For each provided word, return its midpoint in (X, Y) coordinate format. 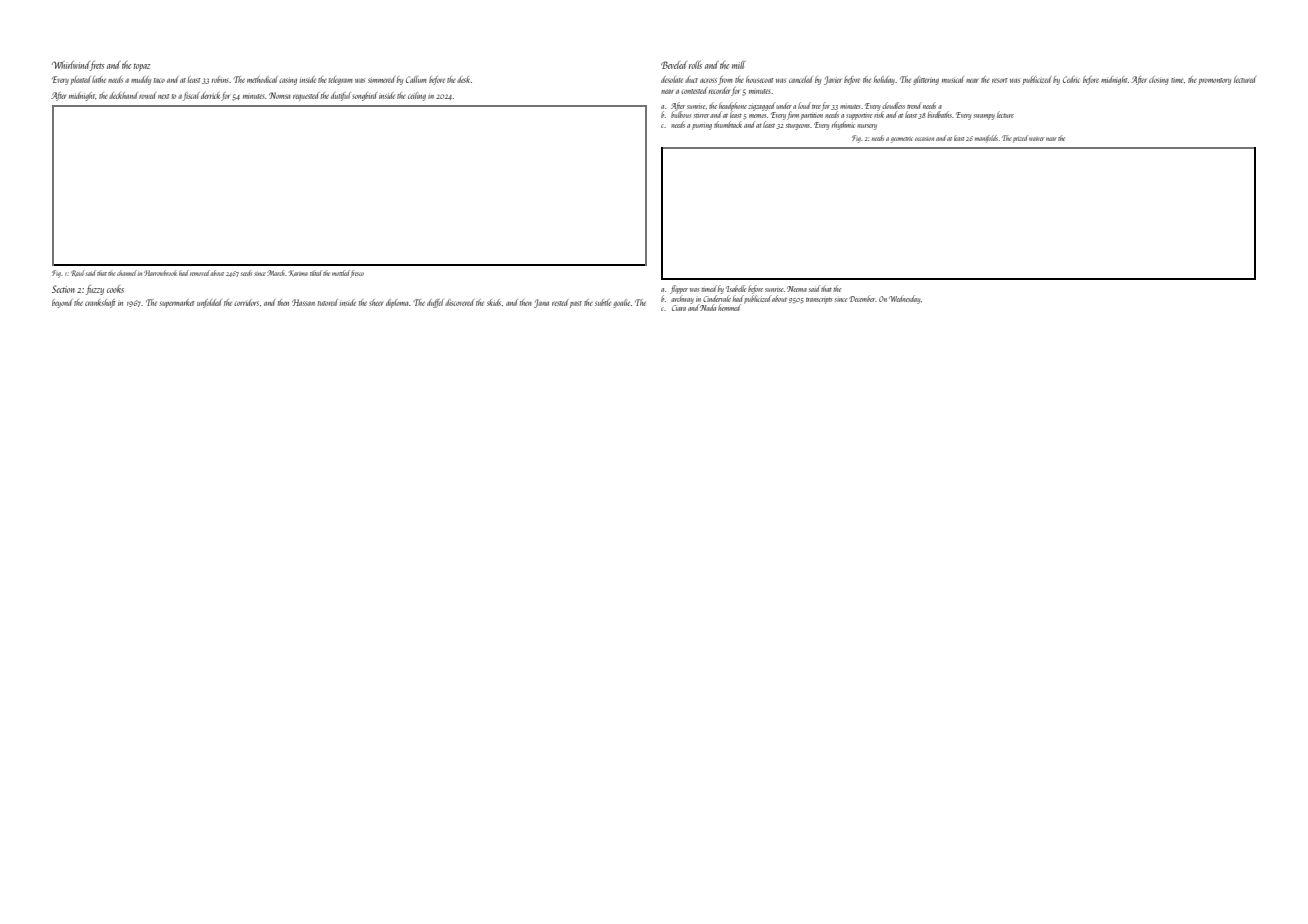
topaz (142, 67)
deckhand (123, 95)
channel (127, 273)
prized (1020, 138)
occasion (924, 139)
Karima (298, 273)
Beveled (674, 65)
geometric (902, 140)
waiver (1036, 139)
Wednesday (904, 299)
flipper (679, 289)
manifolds (986, 139)
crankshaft (100, 303)
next (163, 96)
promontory (1214, 81)
